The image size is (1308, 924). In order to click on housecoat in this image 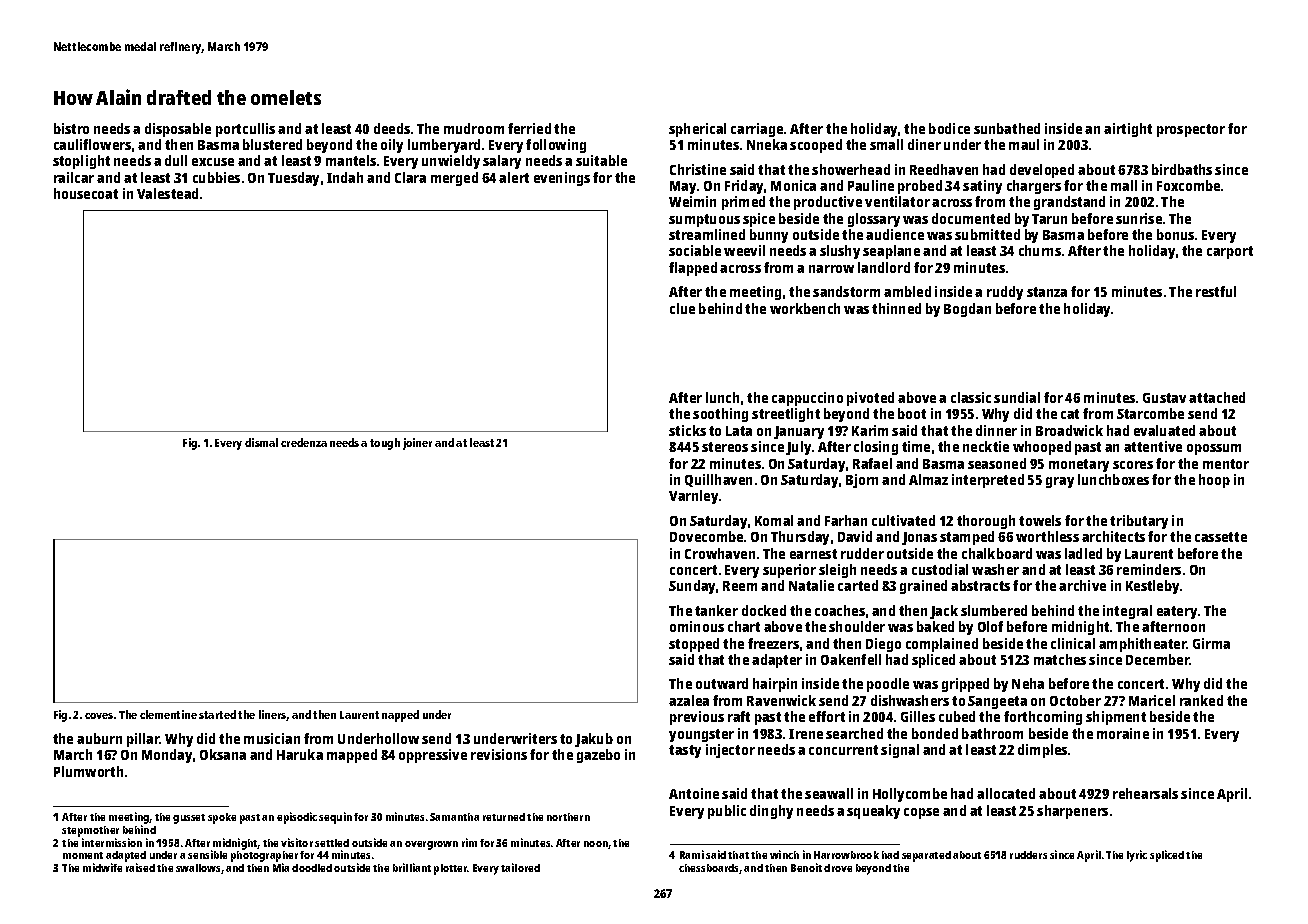, I will do `click(86, 193)`.
